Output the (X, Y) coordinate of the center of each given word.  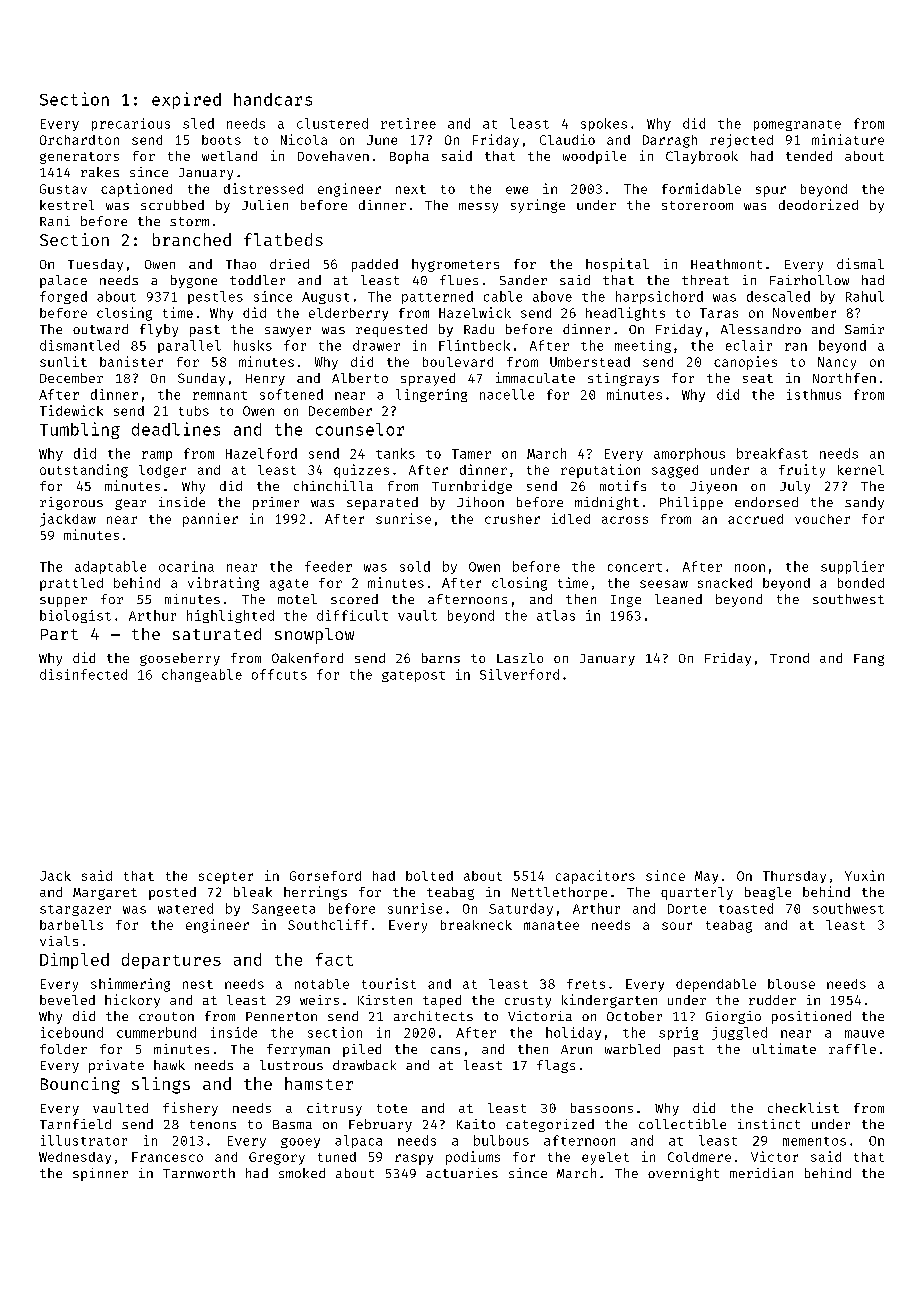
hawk (169, 1065)
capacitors (595, 877)
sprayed (428, 379)
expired (186, 100)
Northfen (844, 378)
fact (334, 959)
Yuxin (864, 875)
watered (185, 908)
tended (809, 156)
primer (276, 503)
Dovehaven (333, 156)
